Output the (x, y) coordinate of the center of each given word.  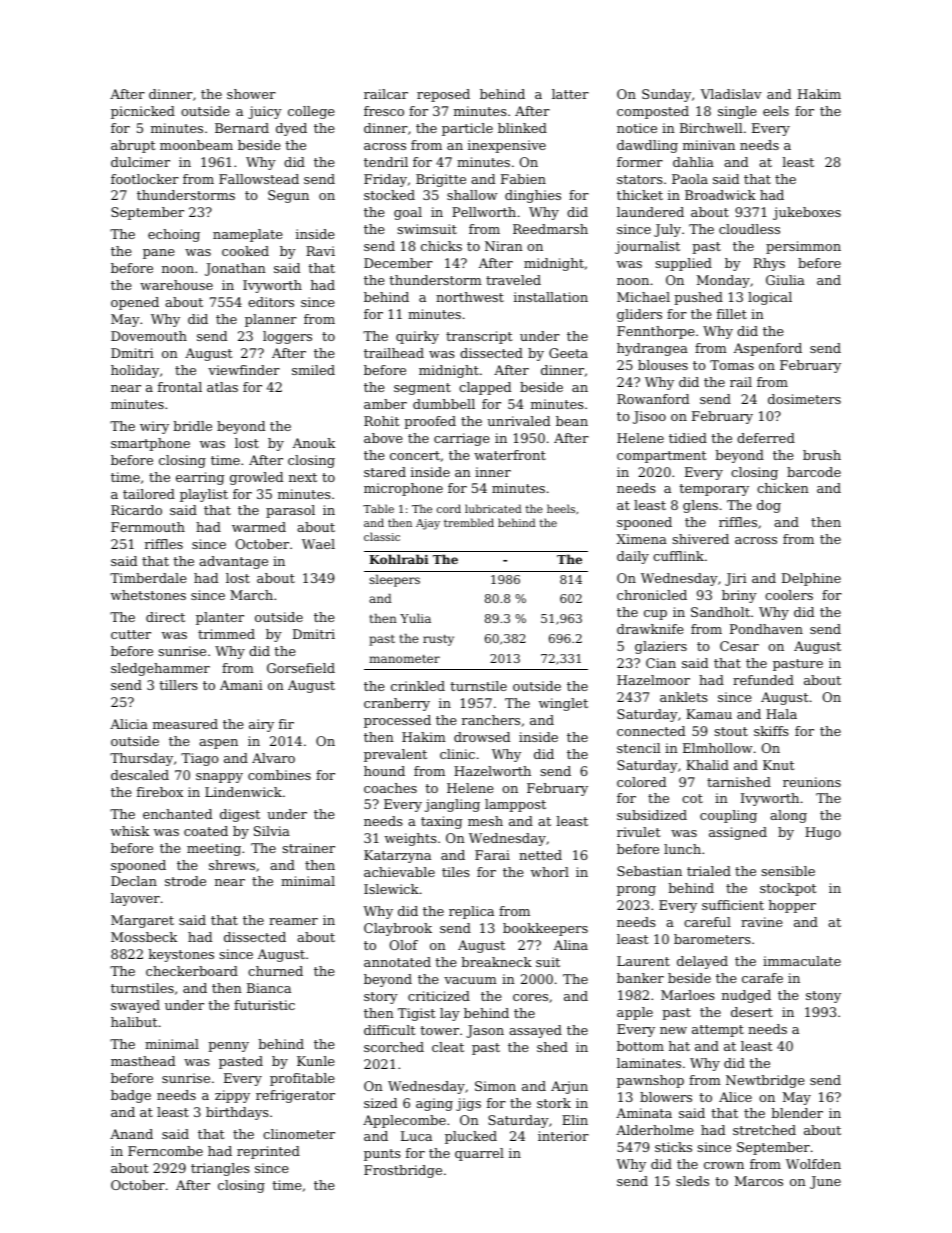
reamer (293, 921)
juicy (265, 112)
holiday (135, 371)
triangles (220, 1169)
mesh (485, 821)
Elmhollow (718, 748)
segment (422, 389)
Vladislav (731, 94)
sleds (692, 1181)
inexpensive (507, 146)
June (825, 1182)
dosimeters (804, 399)
